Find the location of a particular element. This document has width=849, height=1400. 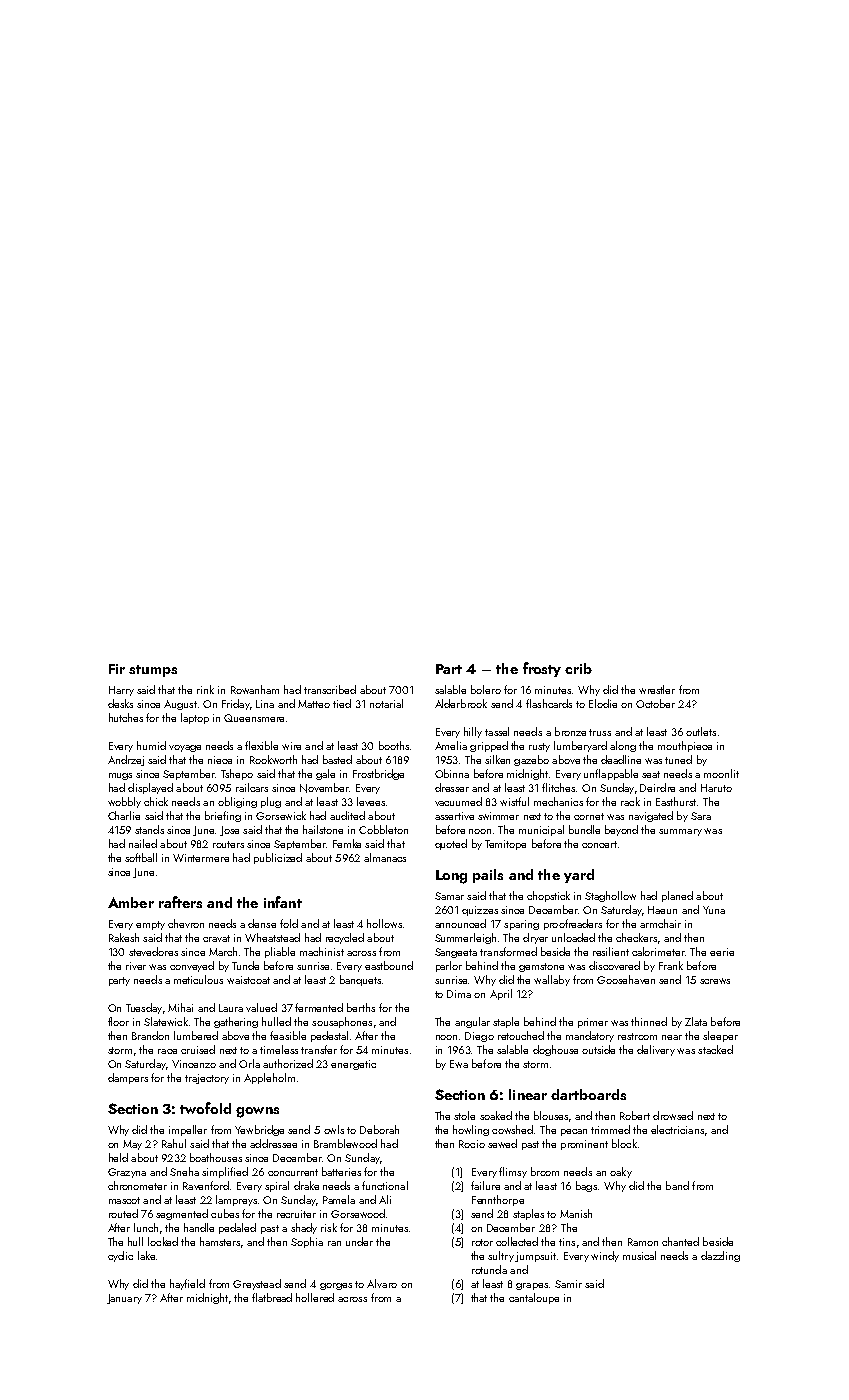

frosty is located at coordinates (542, 669).
